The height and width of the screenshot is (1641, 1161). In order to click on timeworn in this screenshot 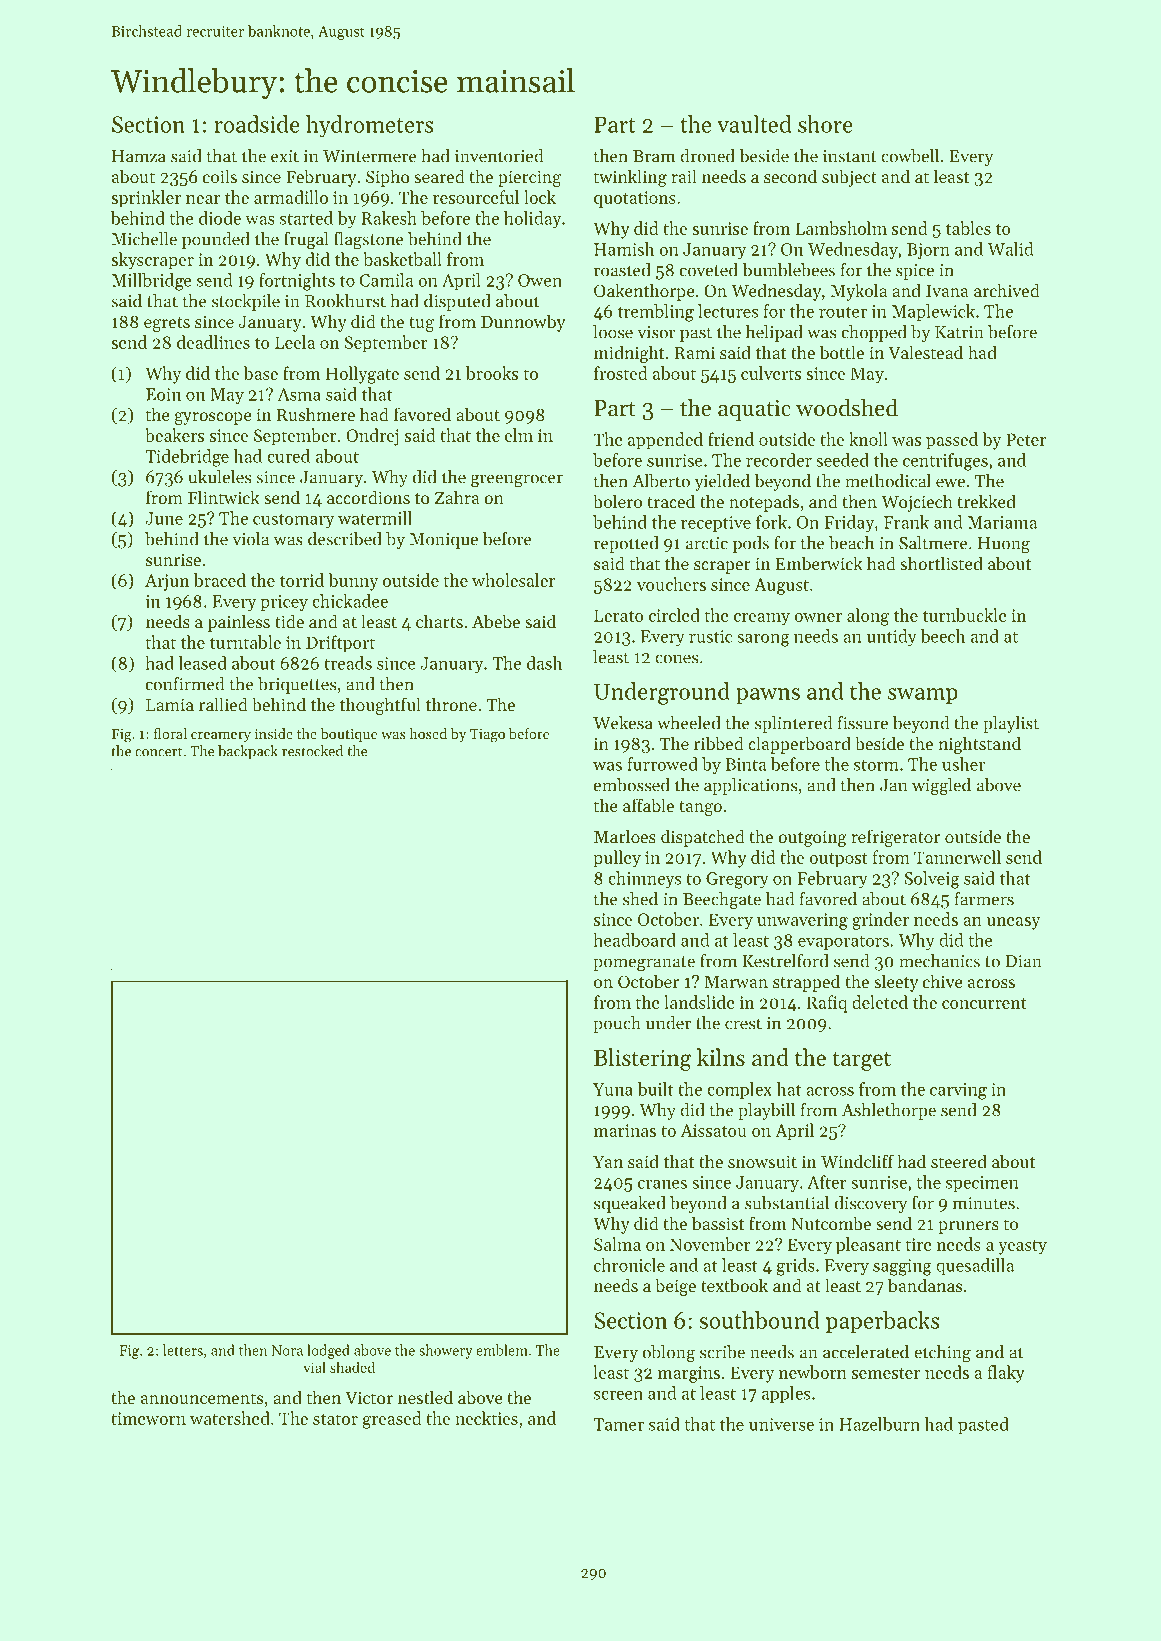, I will do `click(148, 1418)`.
